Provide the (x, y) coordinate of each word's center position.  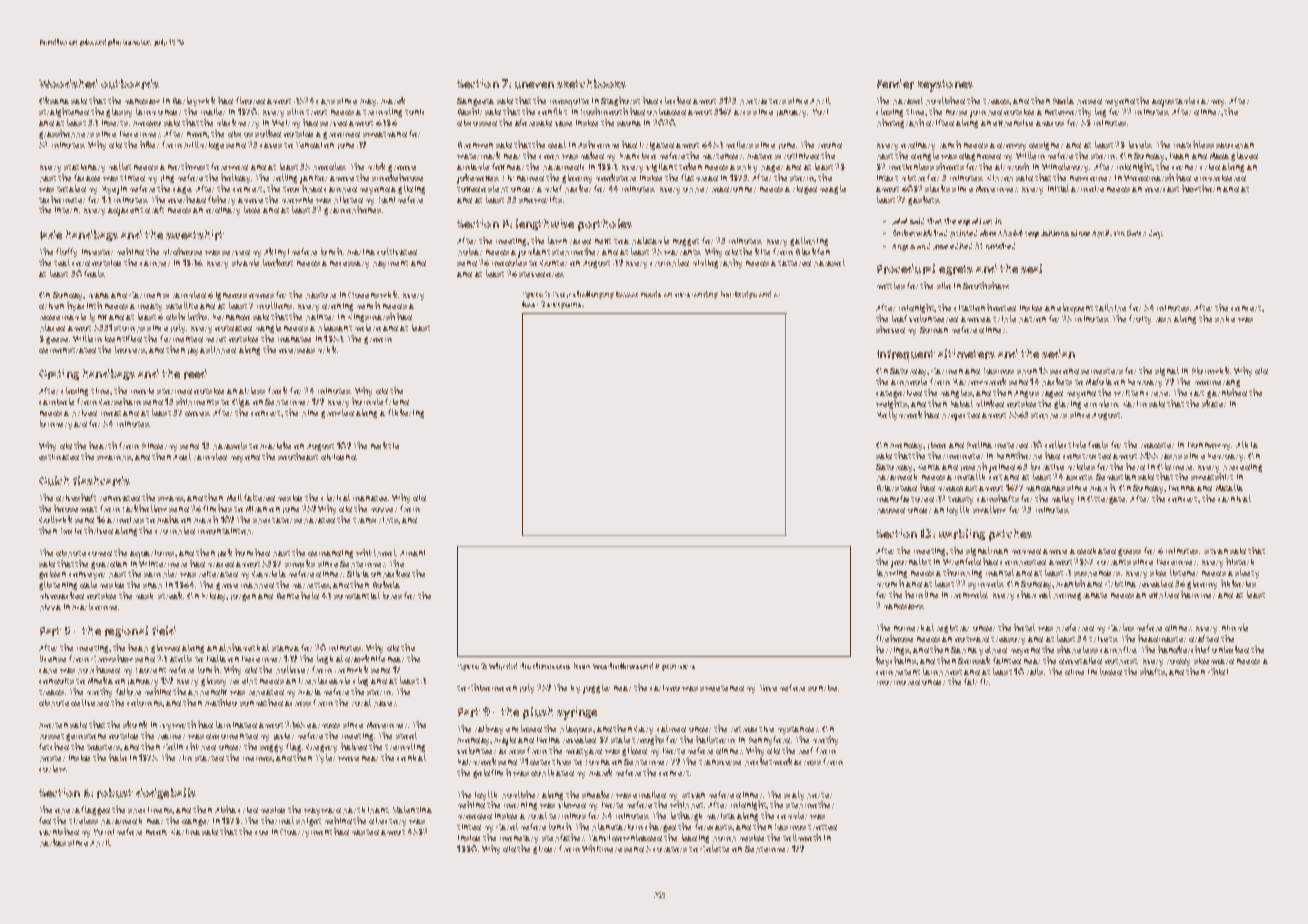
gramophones (352, 210)
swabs (171, 498)
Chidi (1218, 671)
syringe (577, 713)
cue (261, 833)
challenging (593, 295)
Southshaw (986, 285)
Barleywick (194, 101)
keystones (945, 86)
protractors (763, 102)
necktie (385, 445)
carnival (1234, 498)
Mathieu (221, 702)
